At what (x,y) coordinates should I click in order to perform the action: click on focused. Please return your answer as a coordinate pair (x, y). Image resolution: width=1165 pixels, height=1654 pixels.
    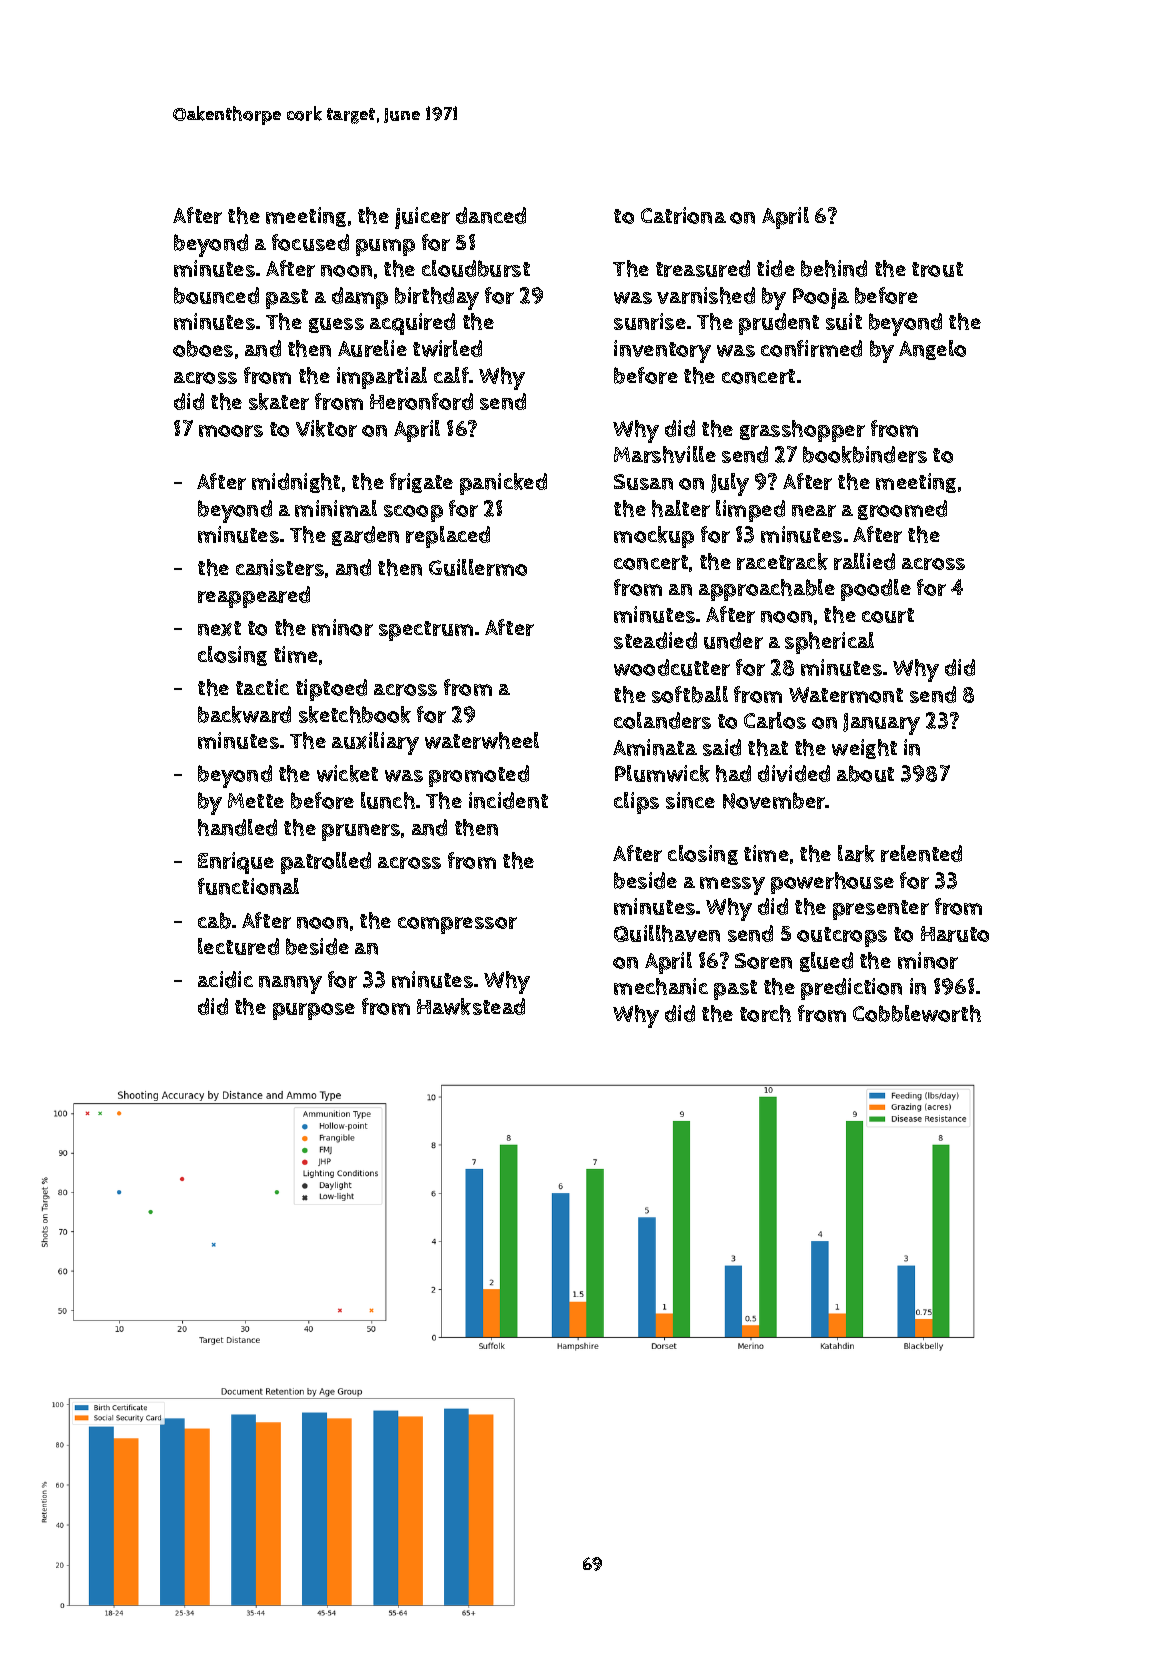
    Looking at the image, I should click on (310, 242).
